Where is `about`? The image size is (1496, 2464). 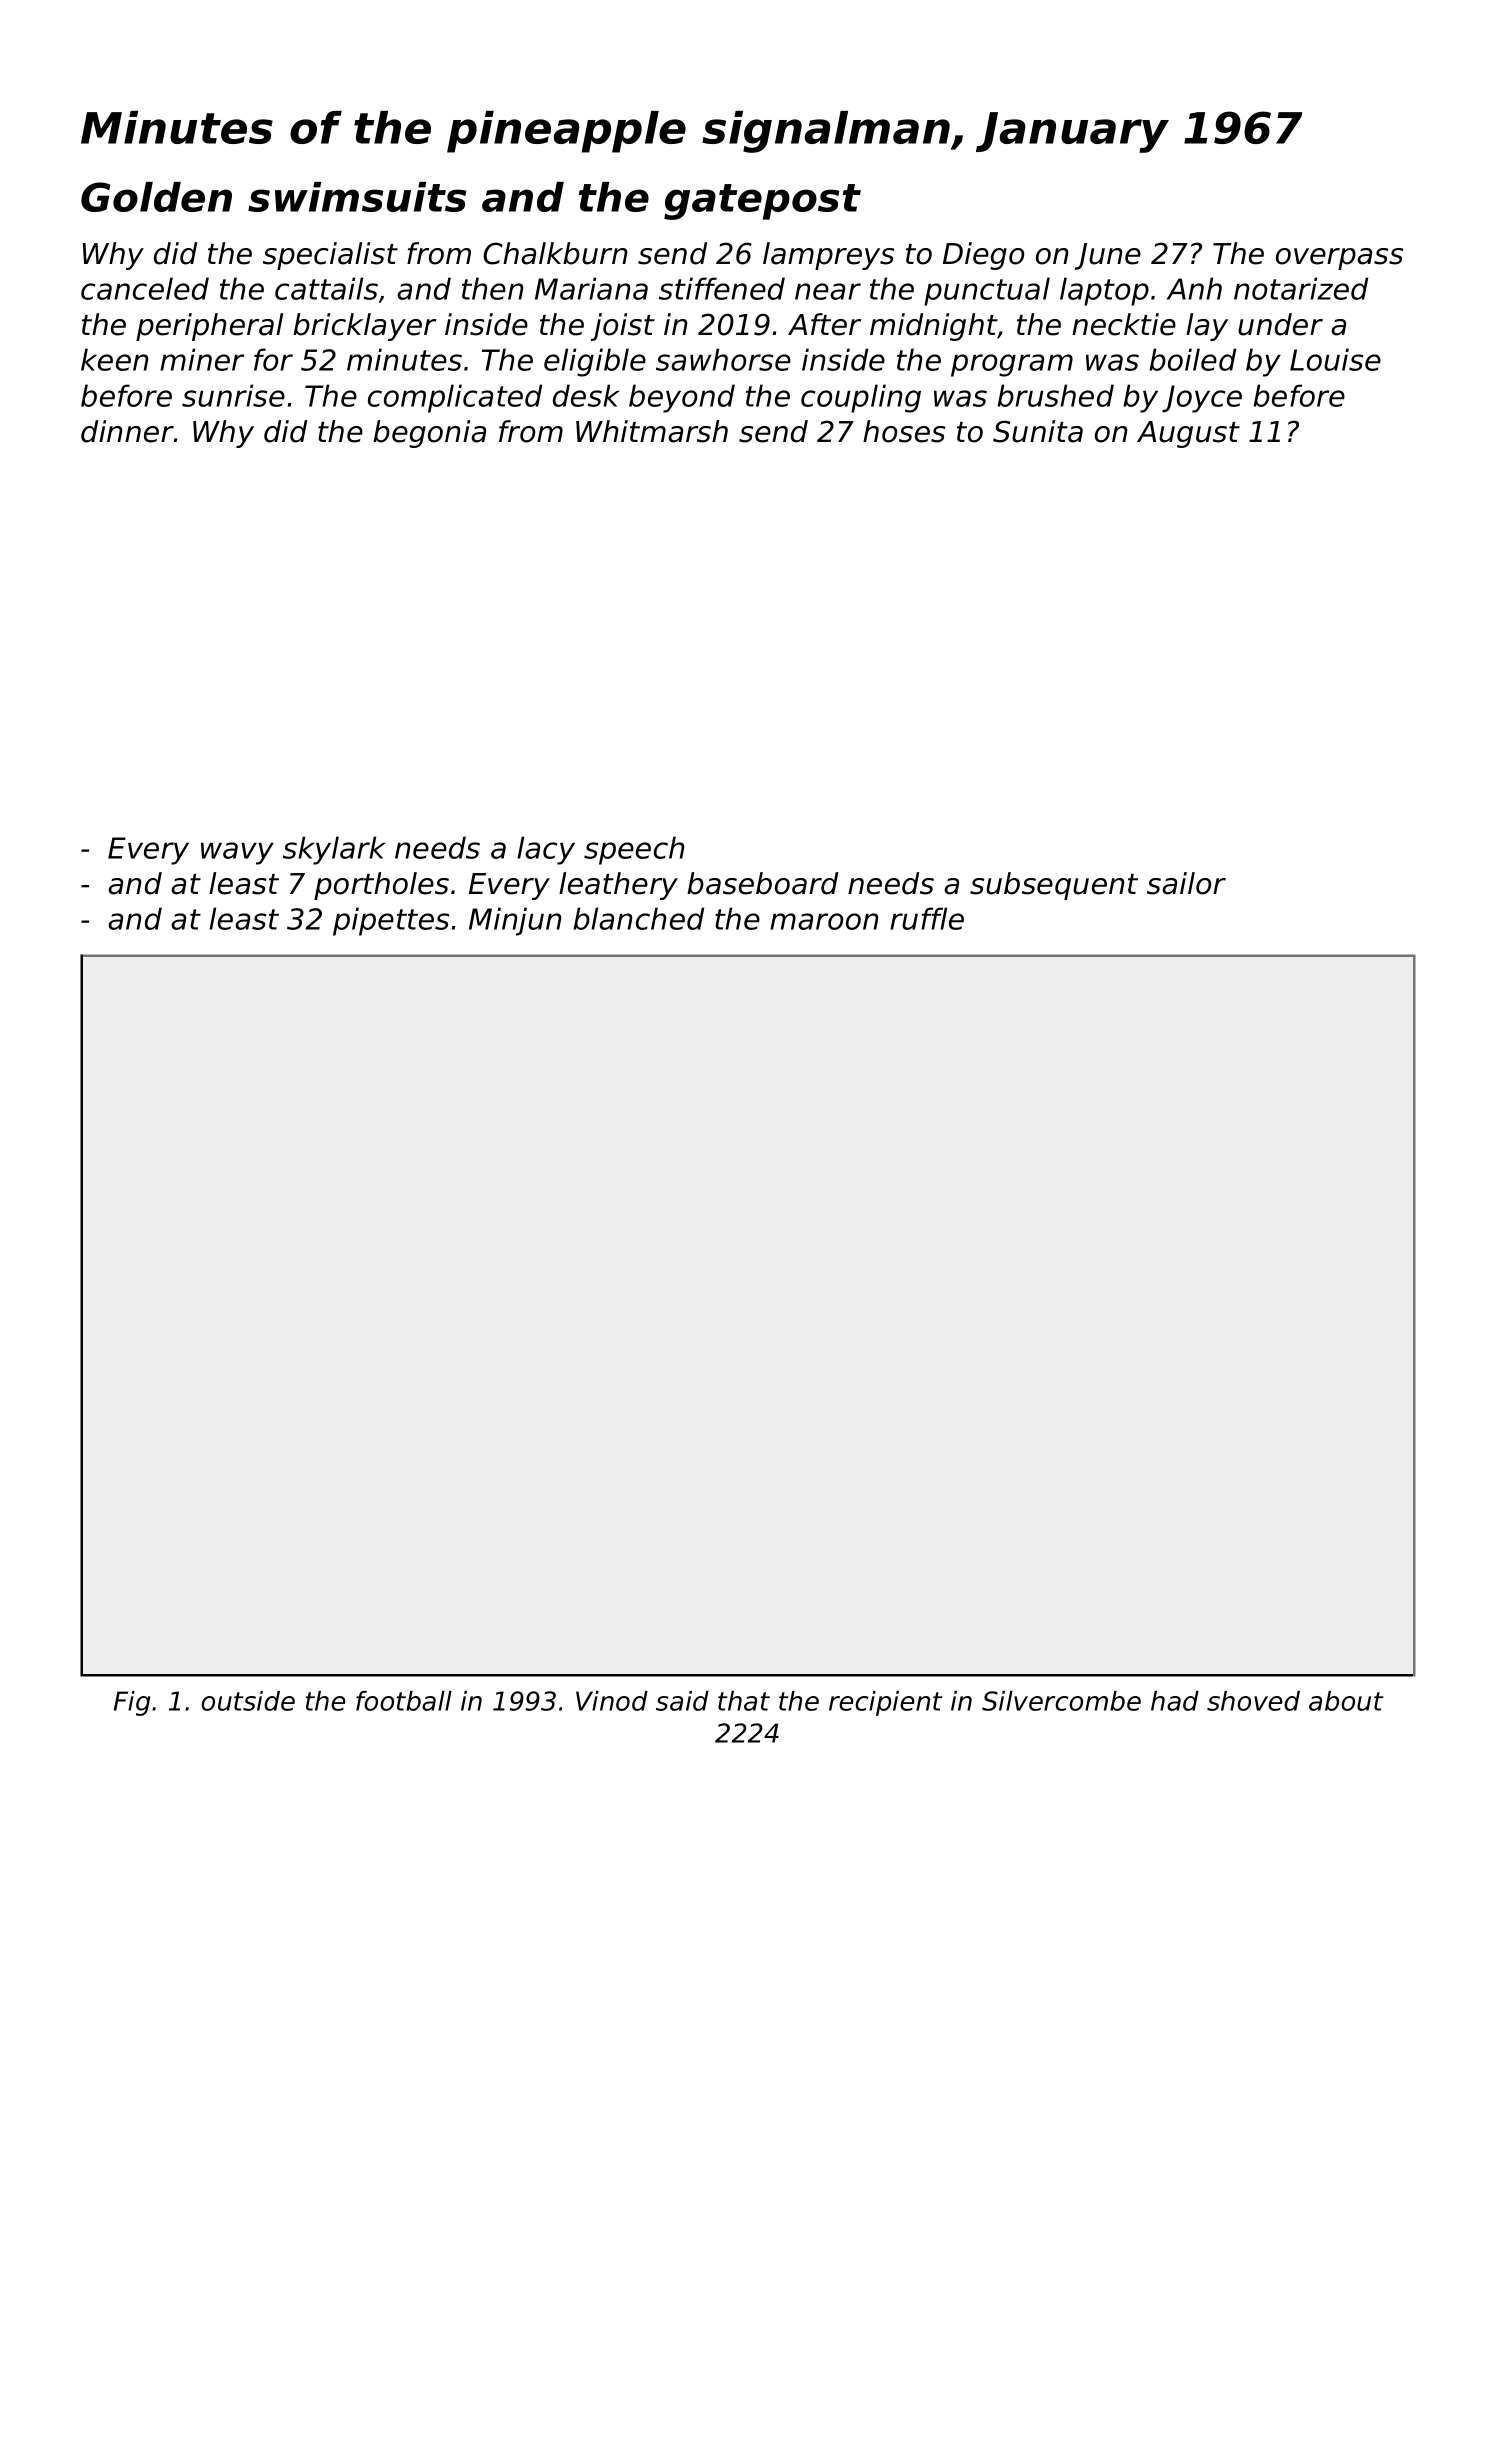 about is located at coordinates (1346, 1701).
